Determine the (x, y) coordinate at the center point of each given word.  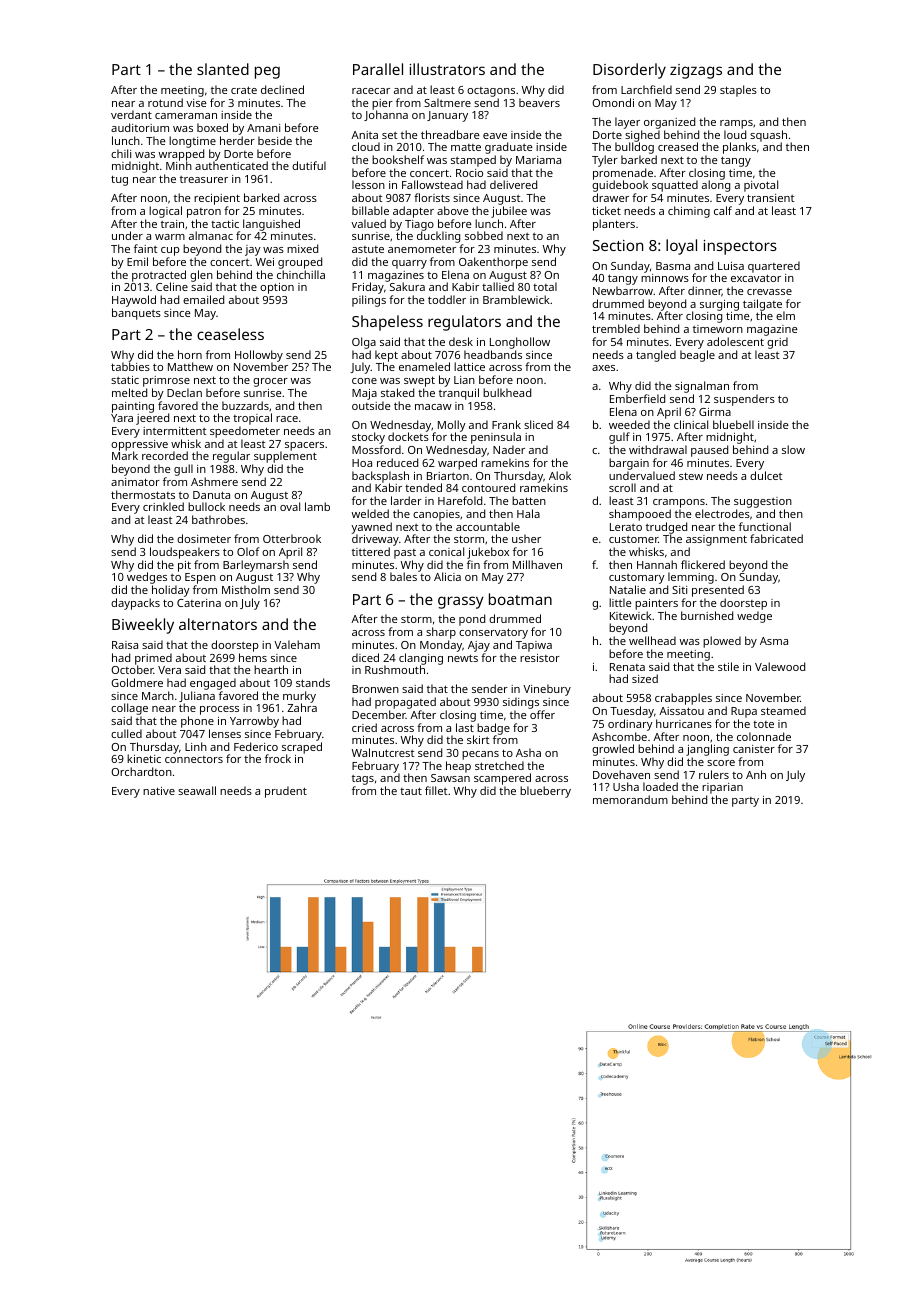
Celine (172, 286)
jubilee (509, 212)
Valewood (780, 666)
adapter (413, 212)
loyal (681, 247)
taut (411, 791)
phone (197, 722)
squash (768, 136)
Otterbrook (292, 538)
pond (472, 620)
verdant (131, 114)
